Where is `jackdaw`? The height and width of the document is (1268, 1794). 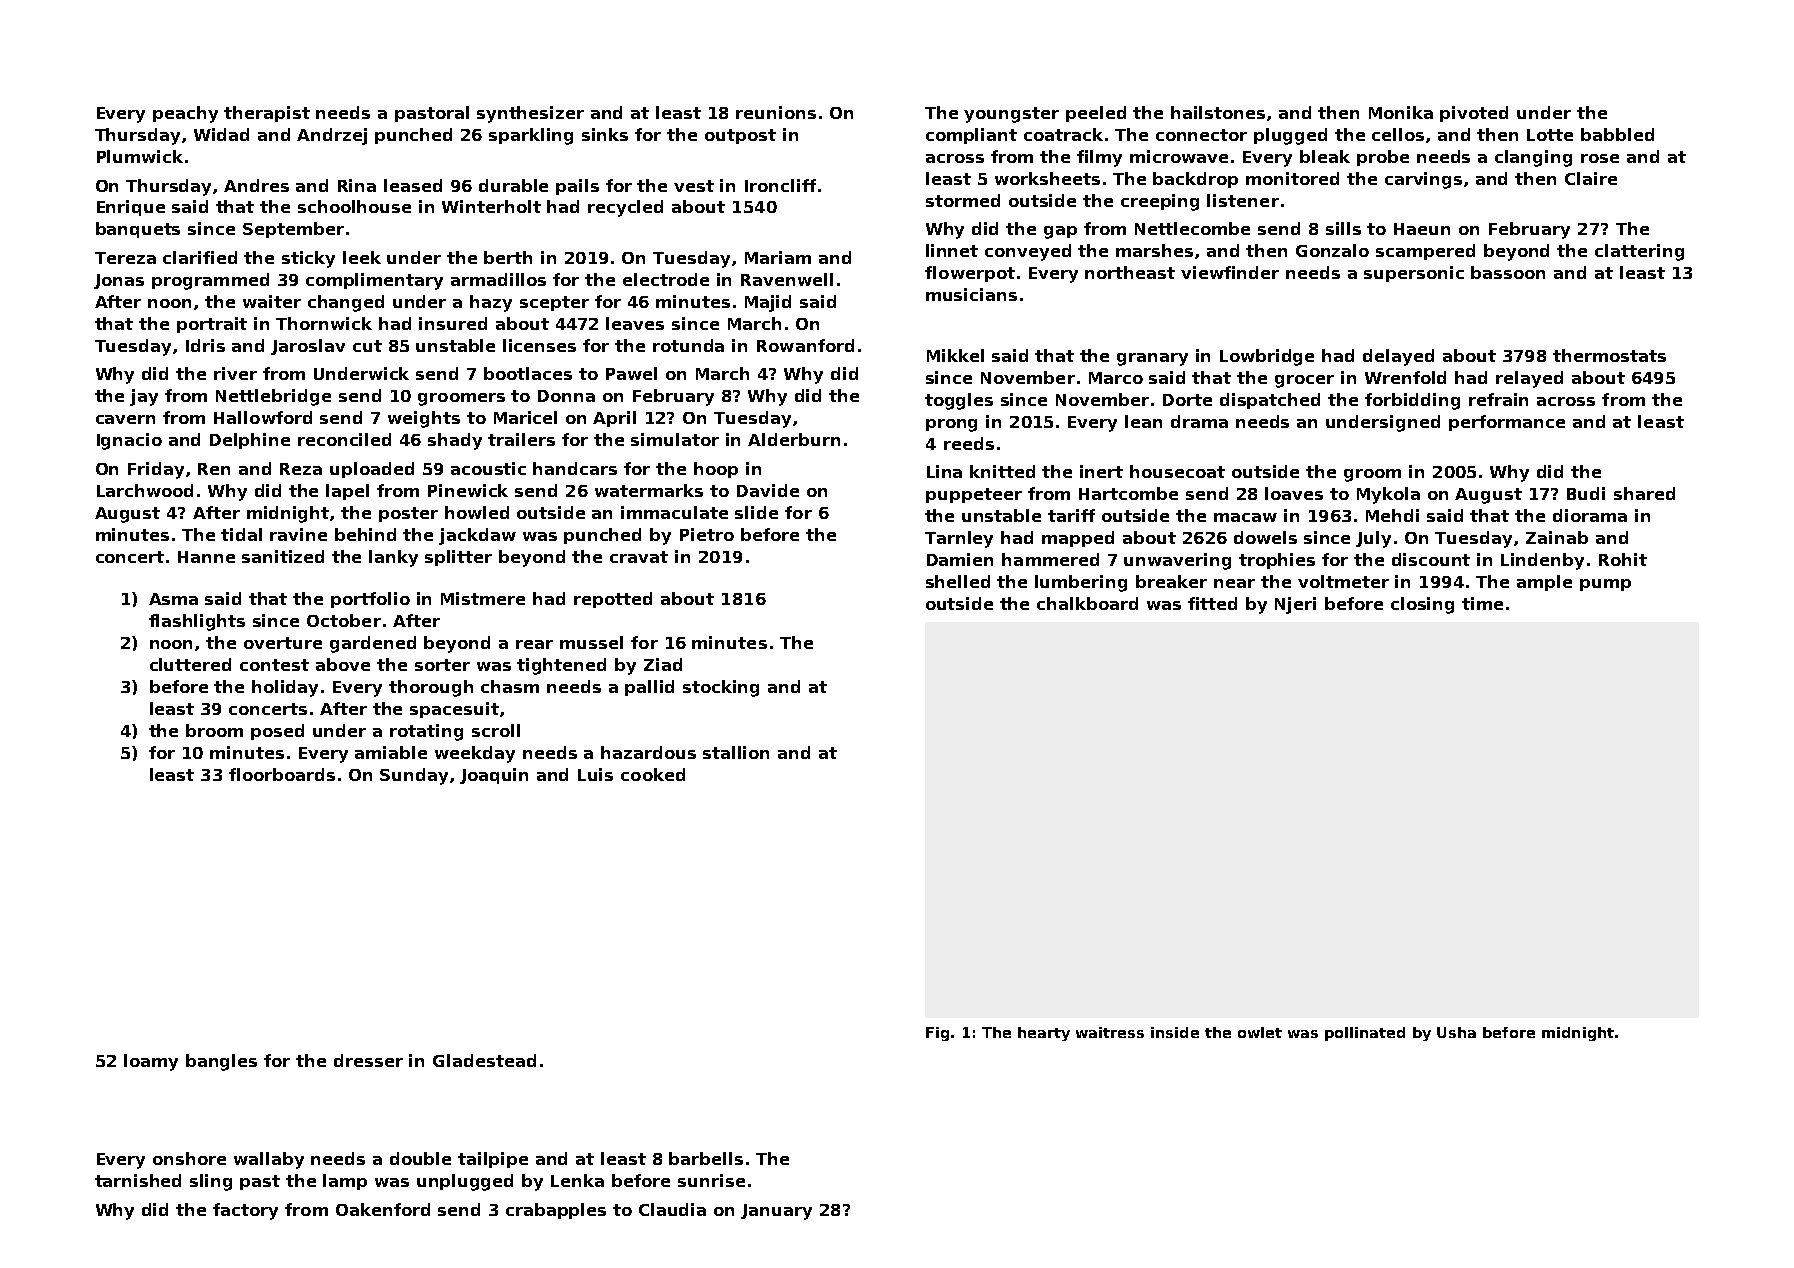 jackdaw is located at coordinates (477, 536).
